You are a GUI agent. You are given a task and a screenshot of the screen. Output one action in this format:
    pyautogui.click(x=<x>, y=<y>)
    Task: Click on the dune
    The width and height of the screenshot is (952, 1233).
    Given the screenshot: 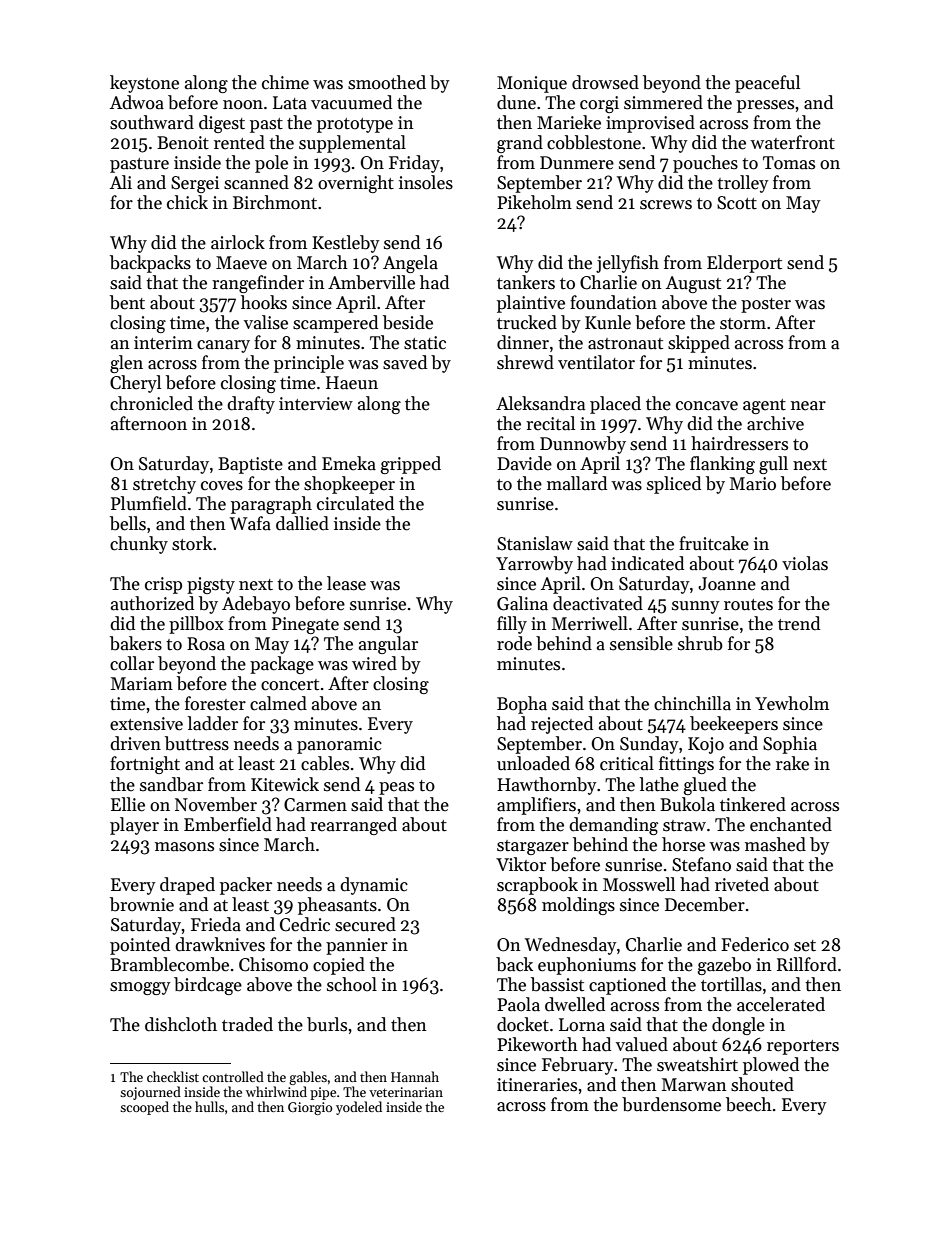 What is the action you would take?
    pyautogui.click(x=516, y=102)
